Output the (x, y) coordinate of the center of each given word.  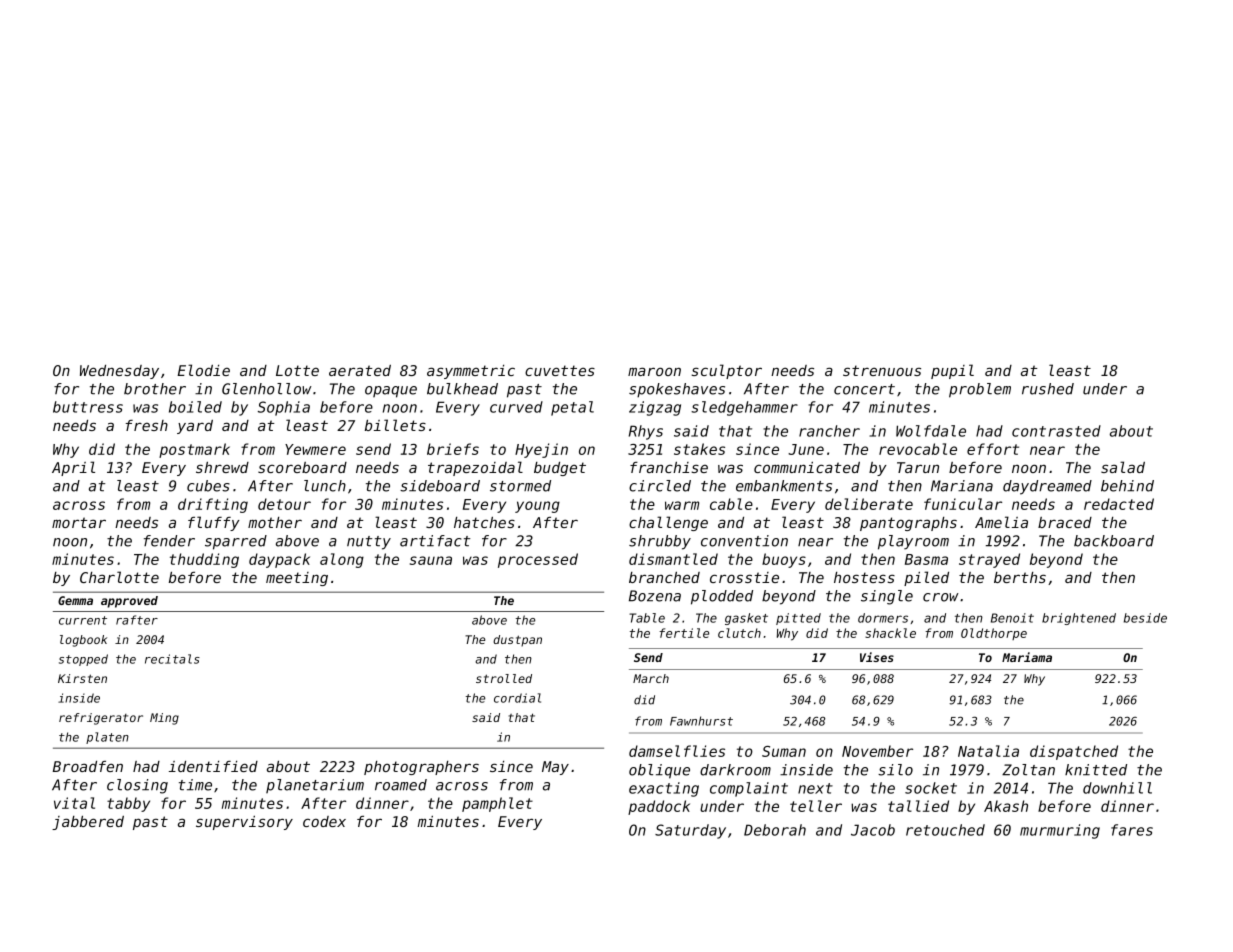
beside (1145, 618)
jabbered (88, 823)
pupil (952, 371)
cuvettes (560, 370)
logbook (83, 641)
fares (1132, 830)
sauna (431, 560)
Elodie (203, 370)
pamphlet (497, 804)
